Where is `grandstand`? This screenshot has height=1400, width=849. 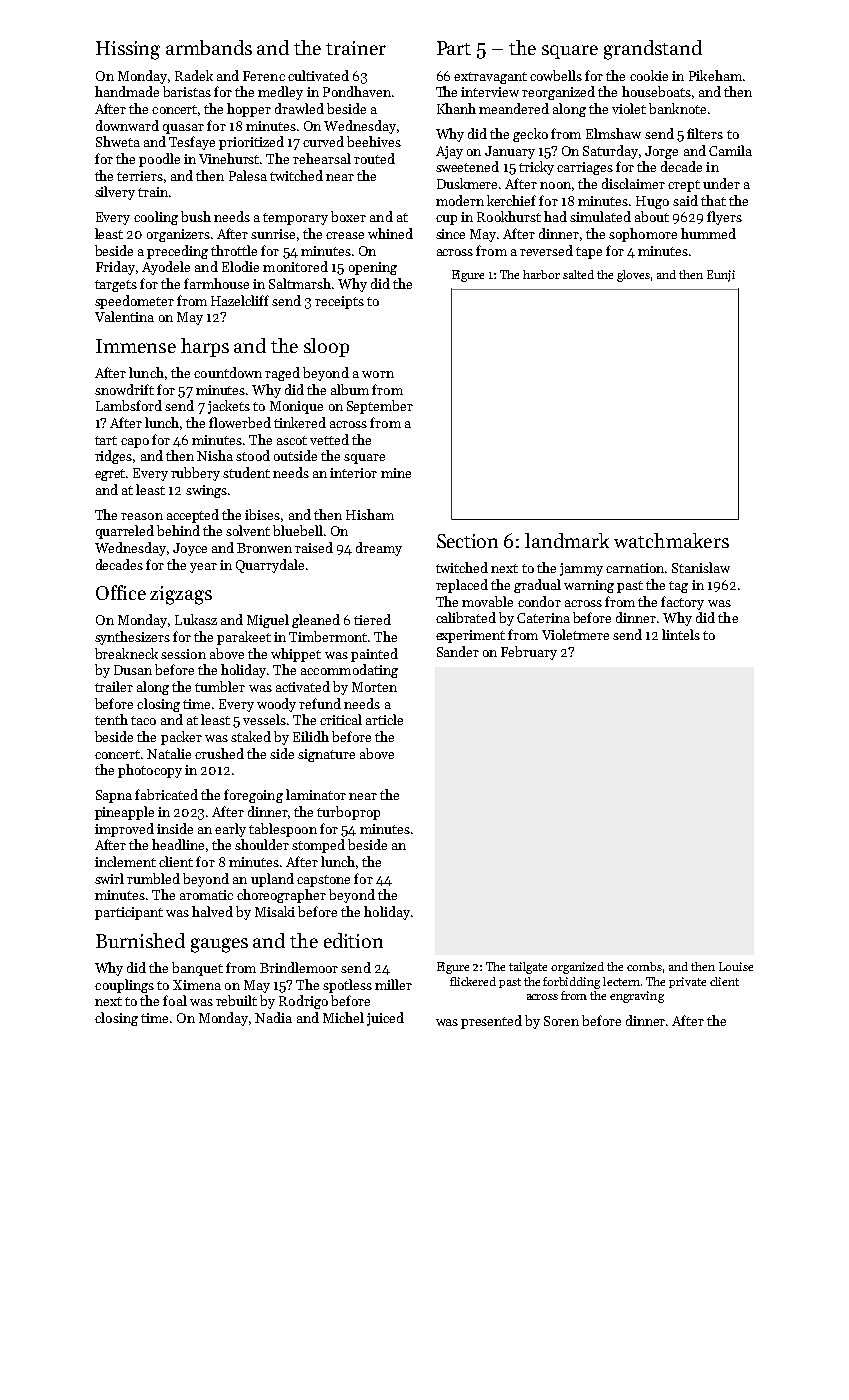
grandstand is located at coordinates (653, 50).
